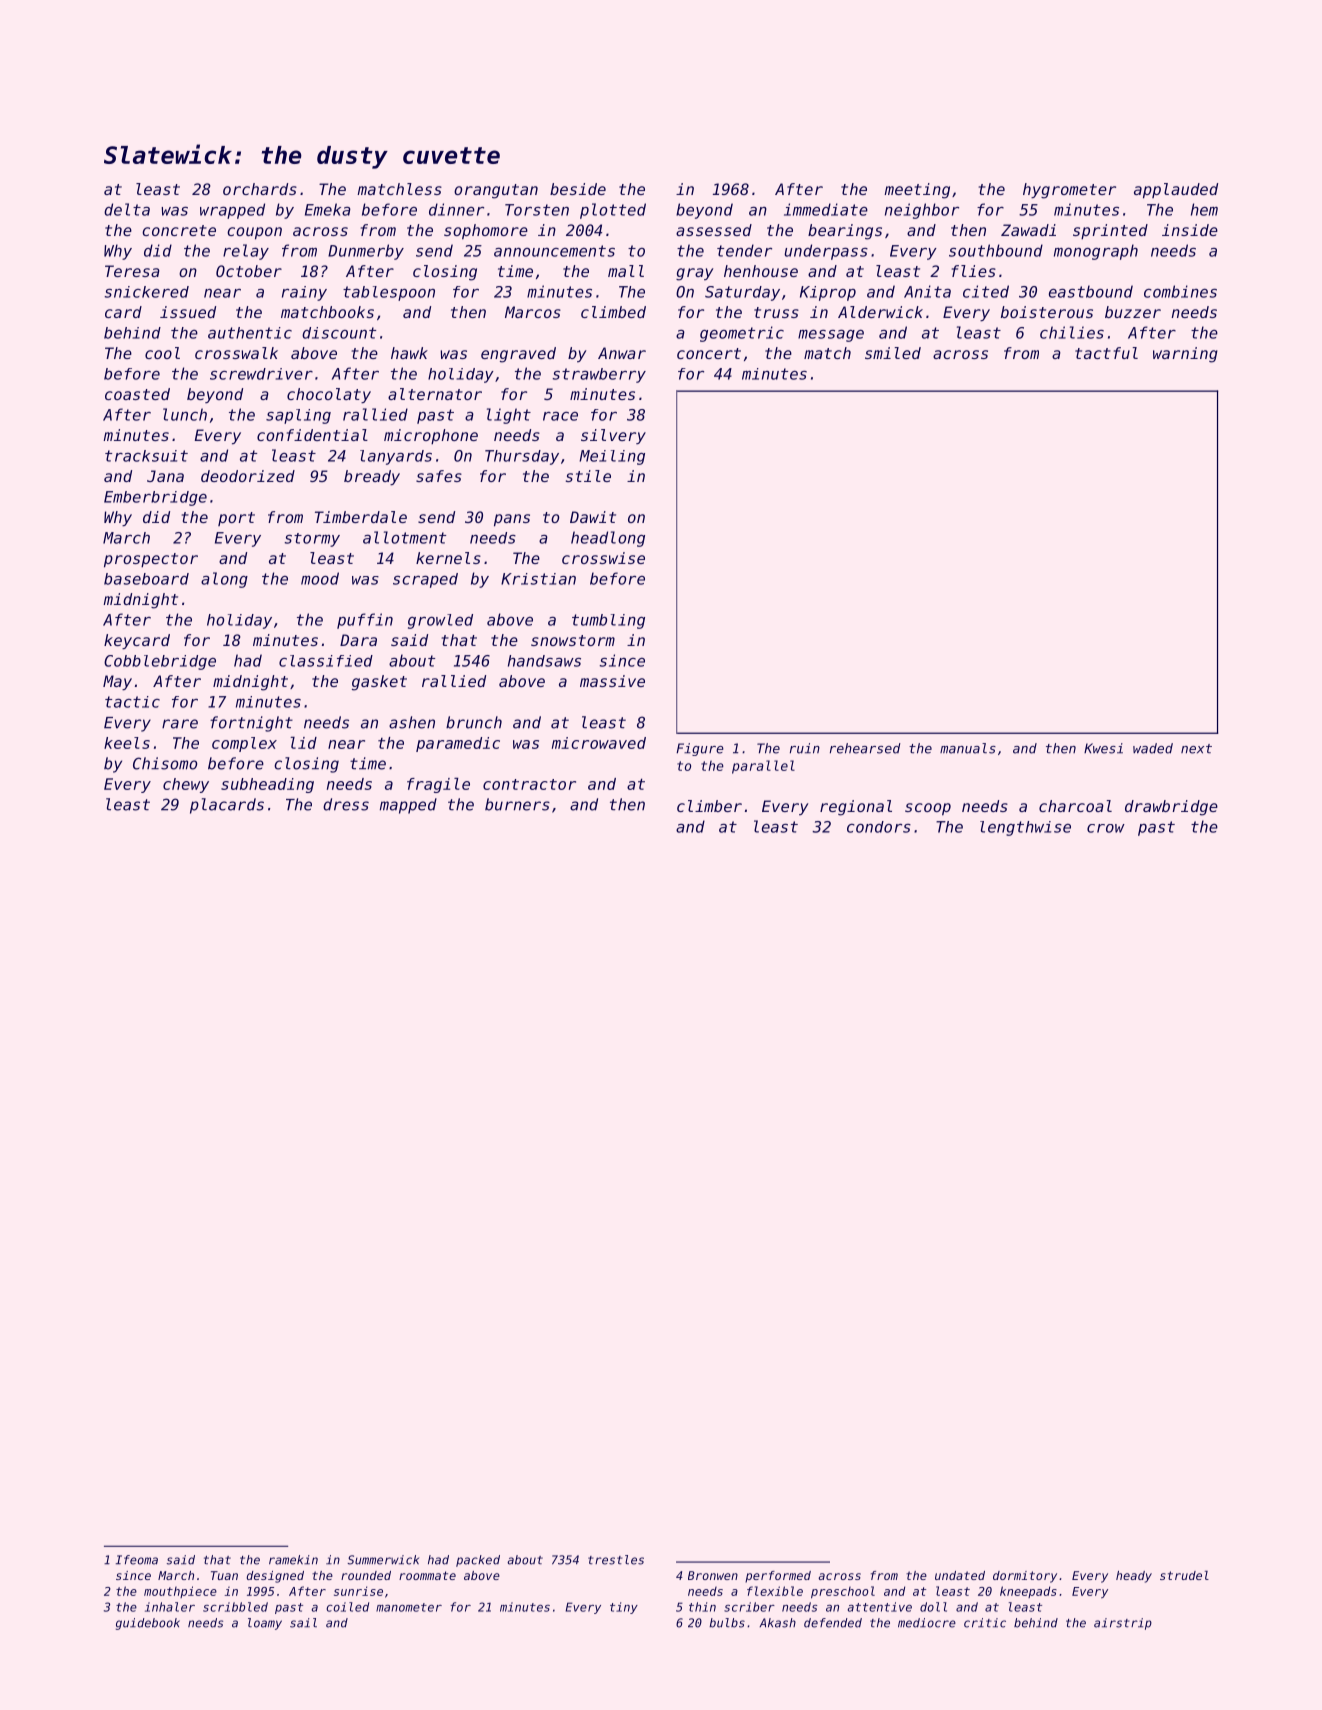  I want to click on manuals, so click(968, 748).
